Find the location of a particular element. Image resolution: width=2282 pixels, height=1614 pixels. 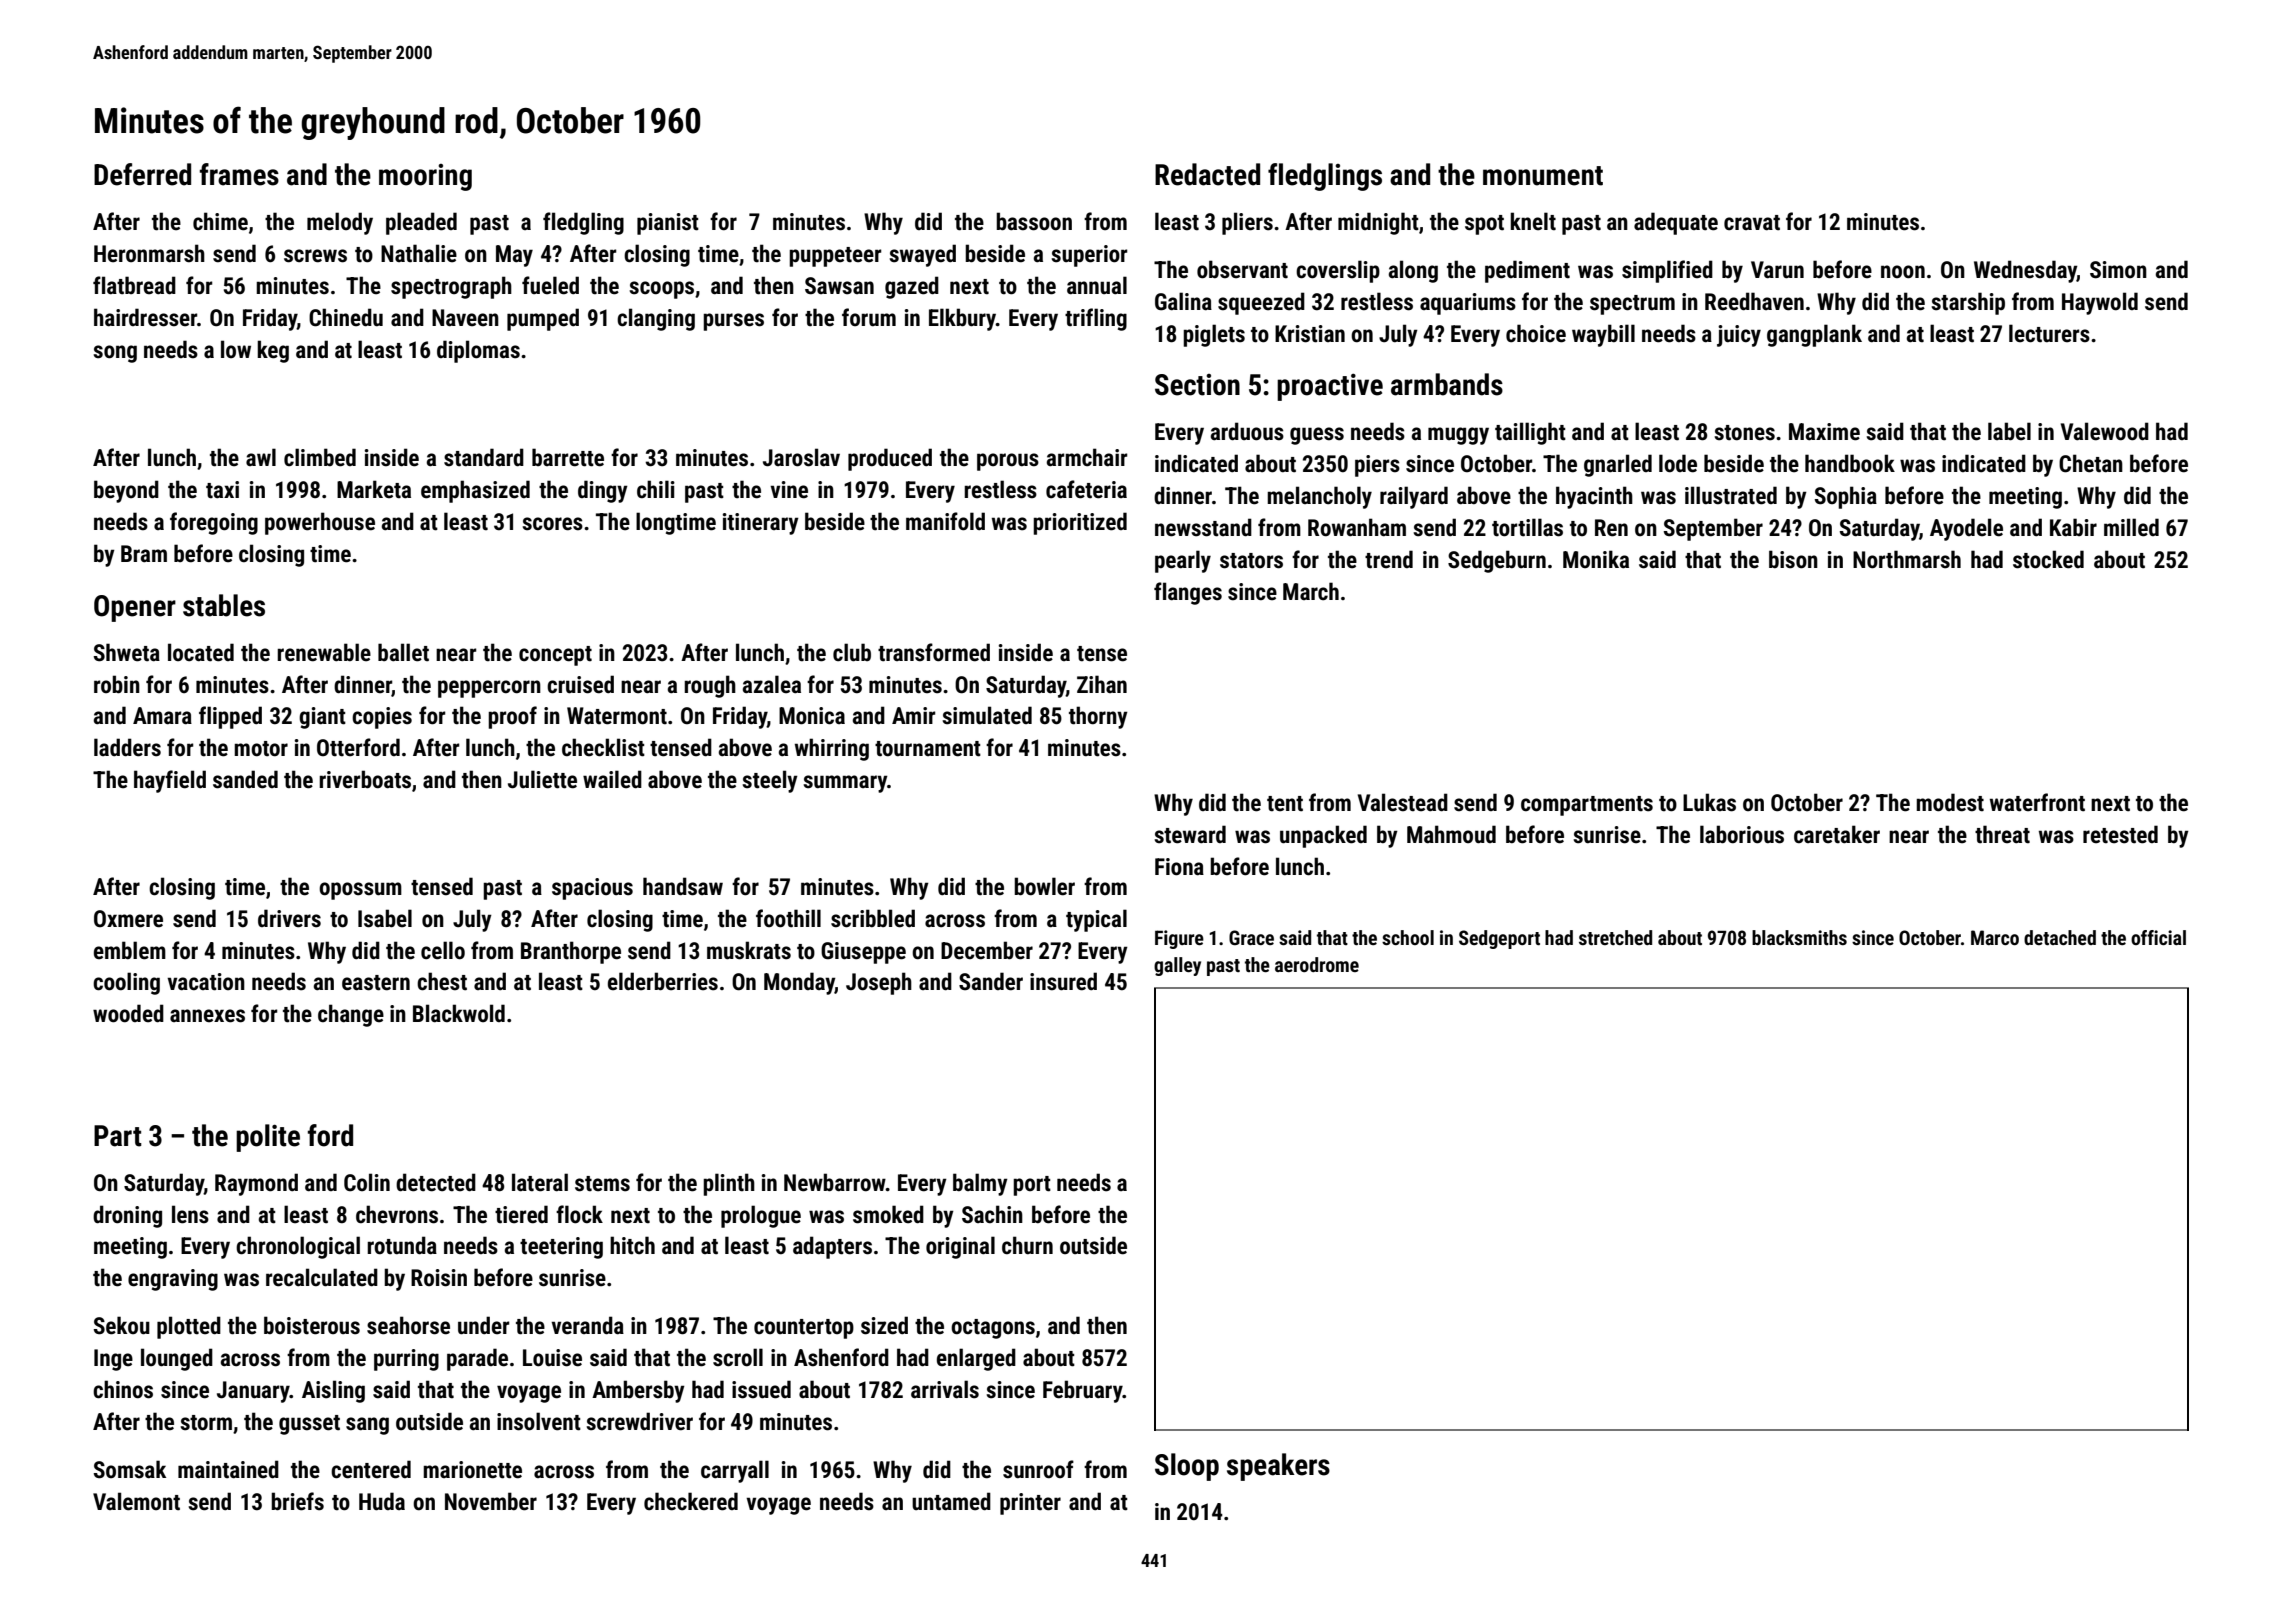

galley is located at coordinates (1177, 966).
